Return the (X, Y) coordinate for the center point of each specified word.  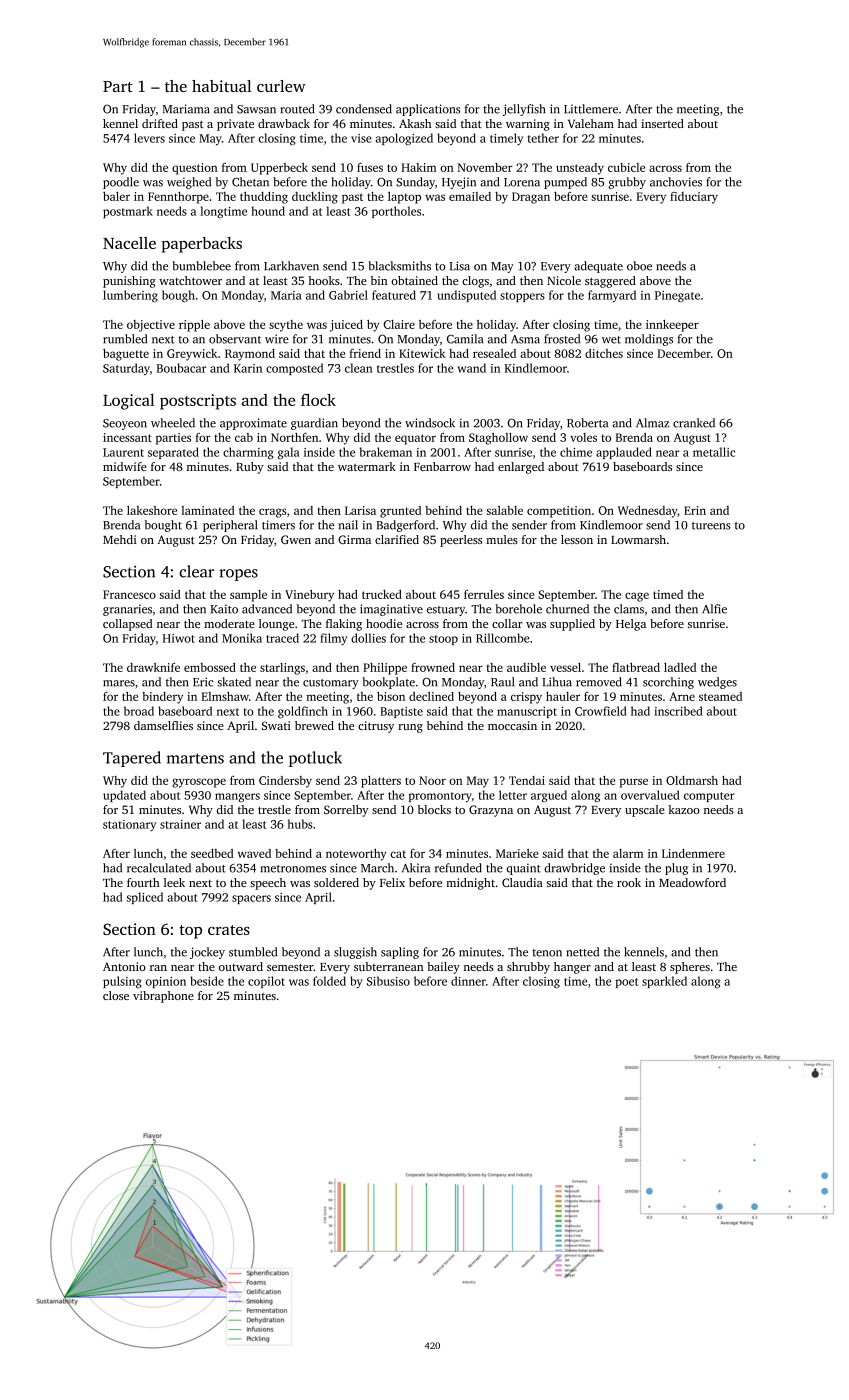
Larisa (360, 510)
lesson (577, 539)
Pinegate (677, 296)
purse (633, 783)
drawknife (153, 667)
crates (229, 930)
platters (381, 782)
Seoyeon (125, 424)
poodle (121, 183)
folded (329, 981)
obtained (414, 280)
